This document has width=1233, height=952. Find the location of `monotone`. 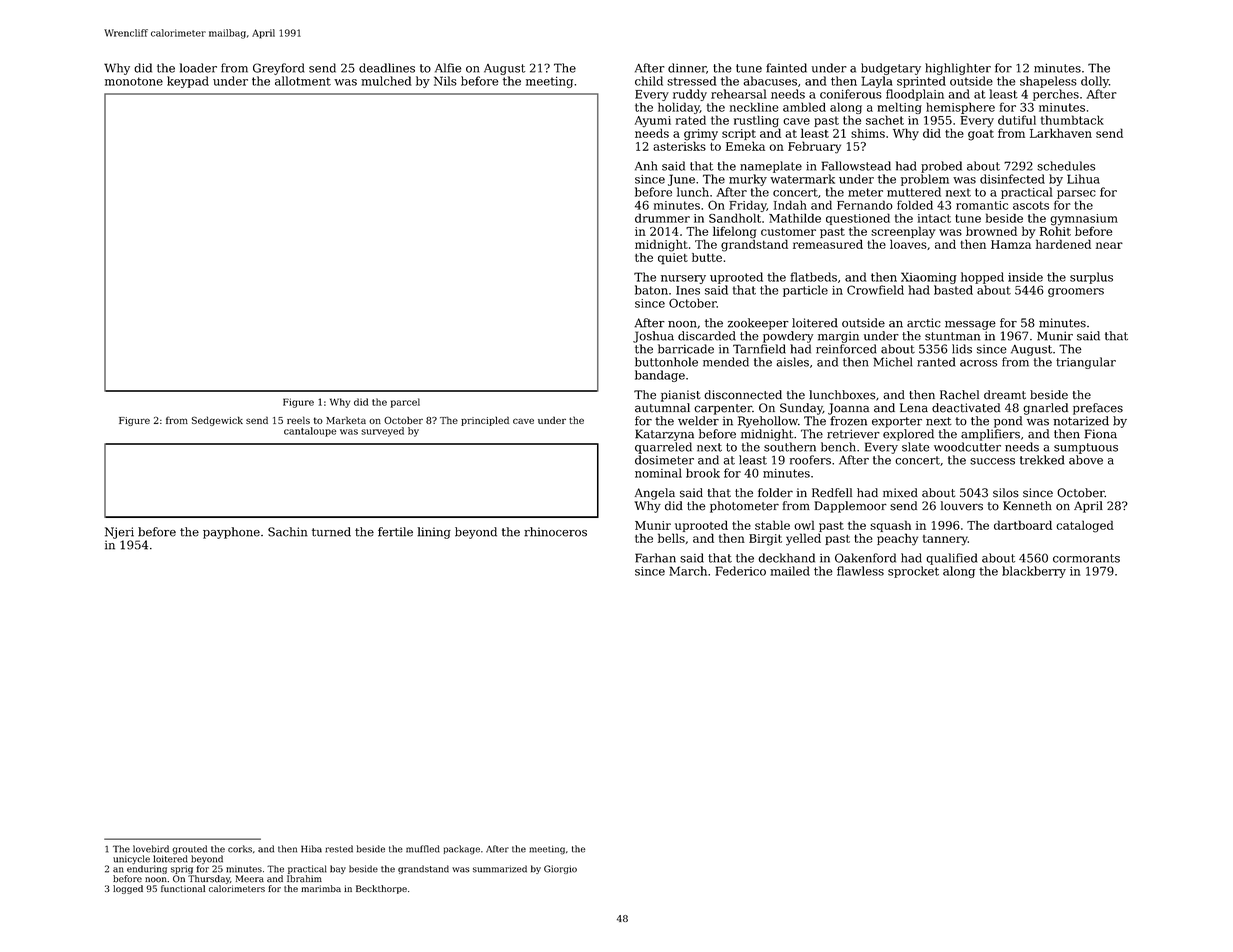

monotone is located at coordinates (134, 81).
